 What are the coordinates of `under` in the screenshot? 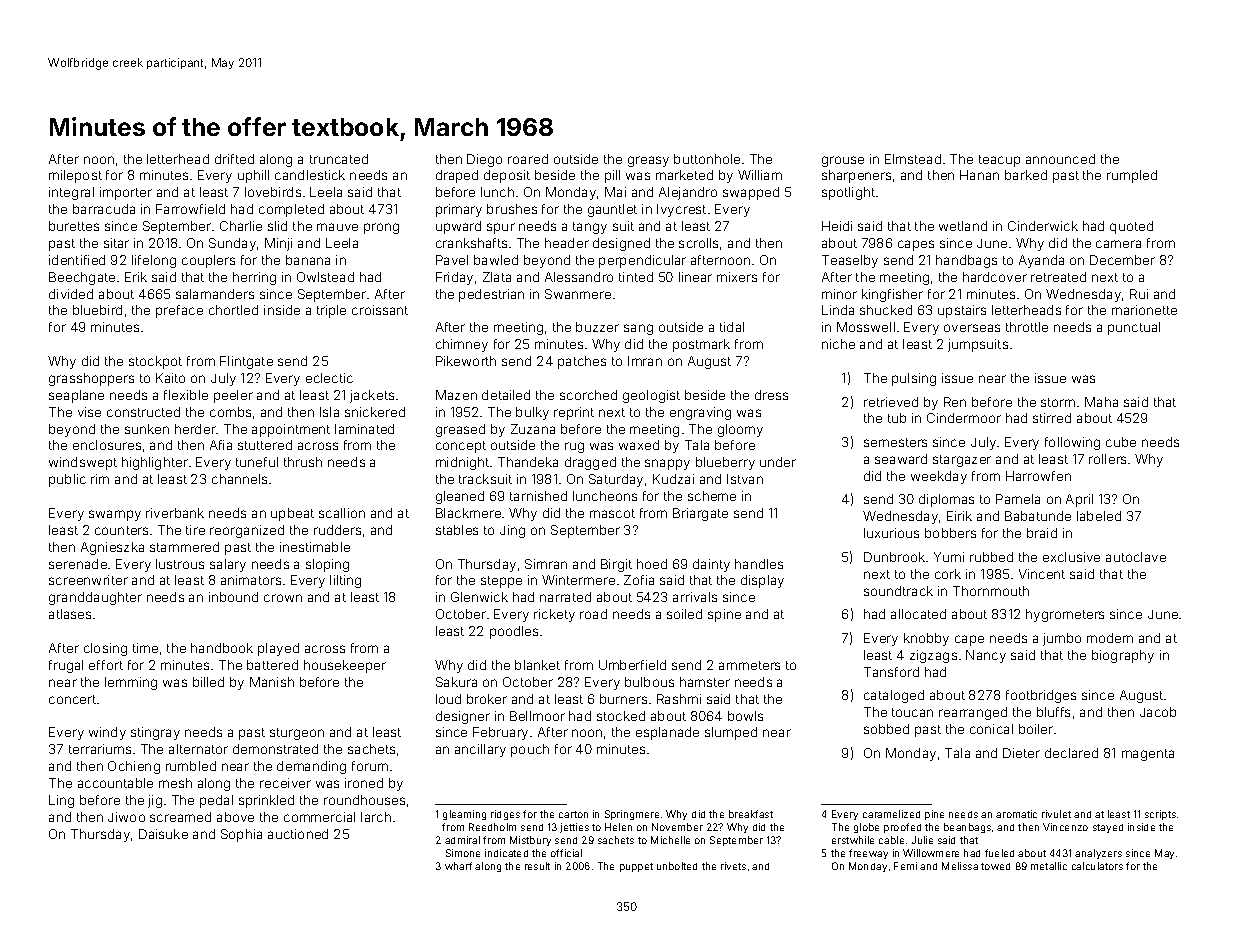 It's located at (778, 462).
